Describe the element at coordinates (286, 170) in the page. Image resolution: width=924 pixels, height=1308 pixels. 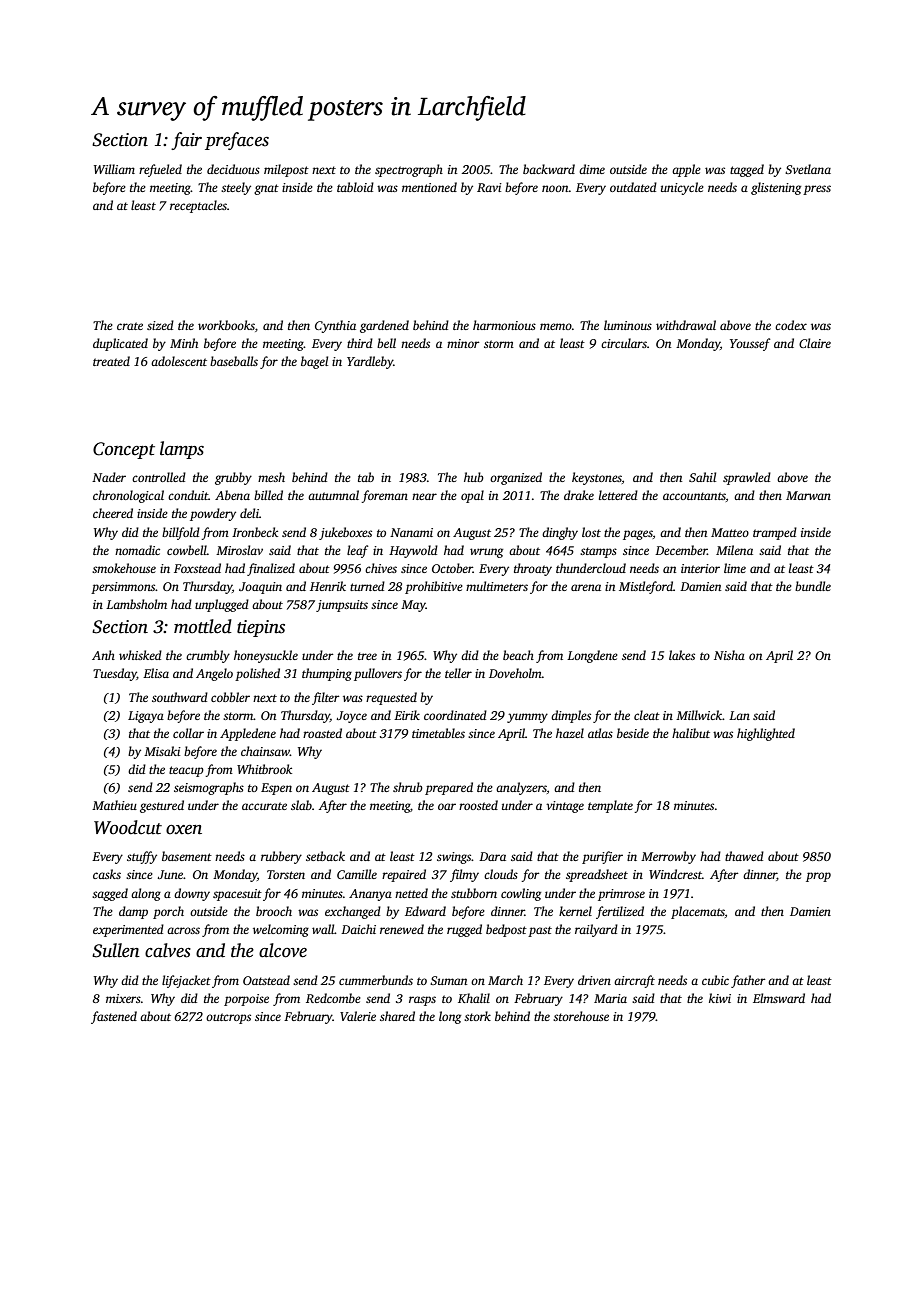
I see `milepost` at that location.
